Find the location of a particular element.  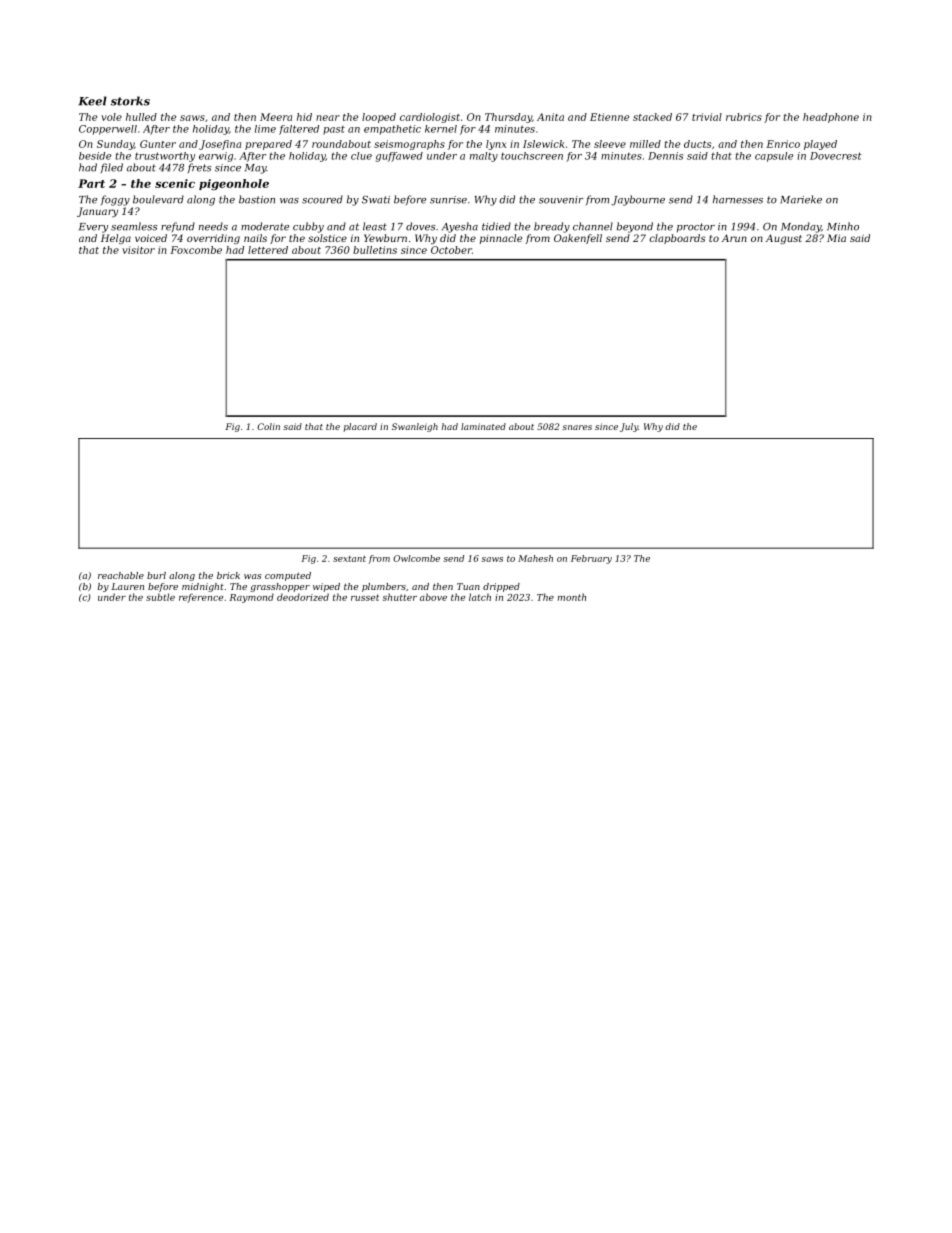

headphone is located at coordinates (831, 118).
